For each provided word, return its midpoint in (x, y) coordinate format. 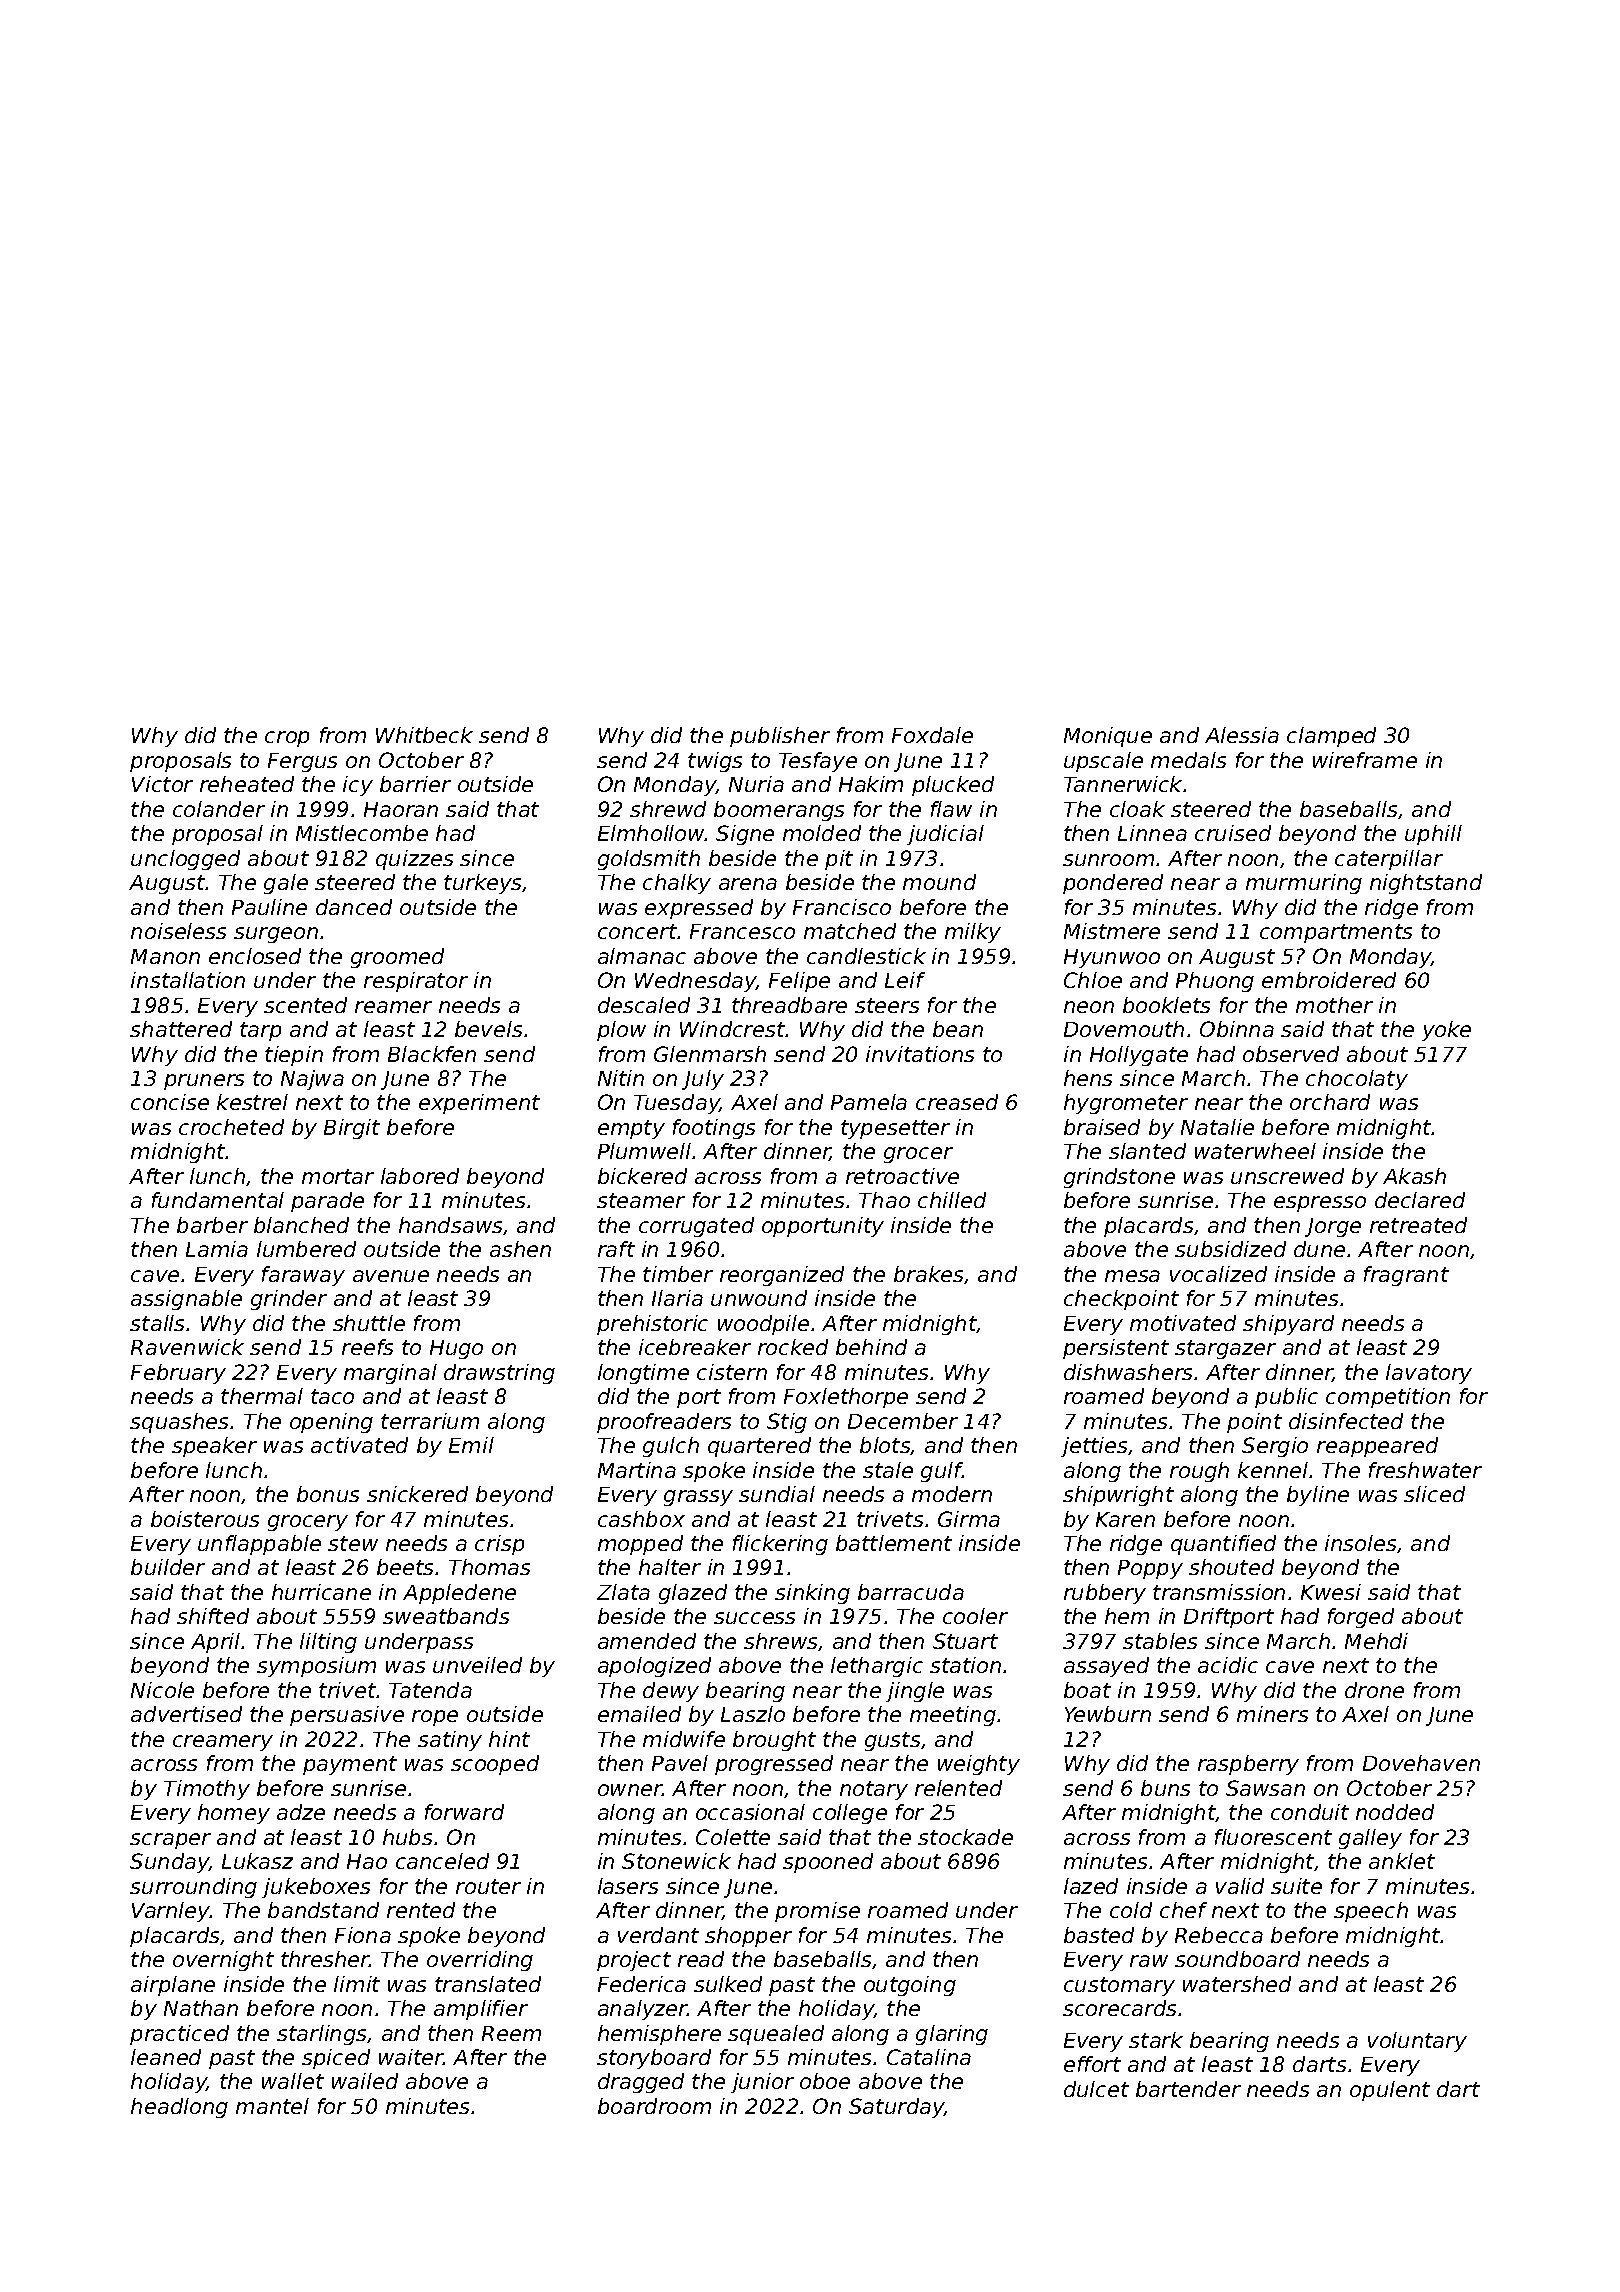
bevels (488, 1029)
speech (1371, 1912)
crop (287, 739)
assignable (186, 1300)
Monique (1108, 737)
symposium (316, 1667)
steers (887, 1005)
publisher (780, 737)
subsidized (1230, 1249)
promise (817, 1912)
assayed (1106, 1667)
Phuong (1215, 982)
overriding (480, 1961)
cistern (732, 1372)
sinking (812, 1594)
